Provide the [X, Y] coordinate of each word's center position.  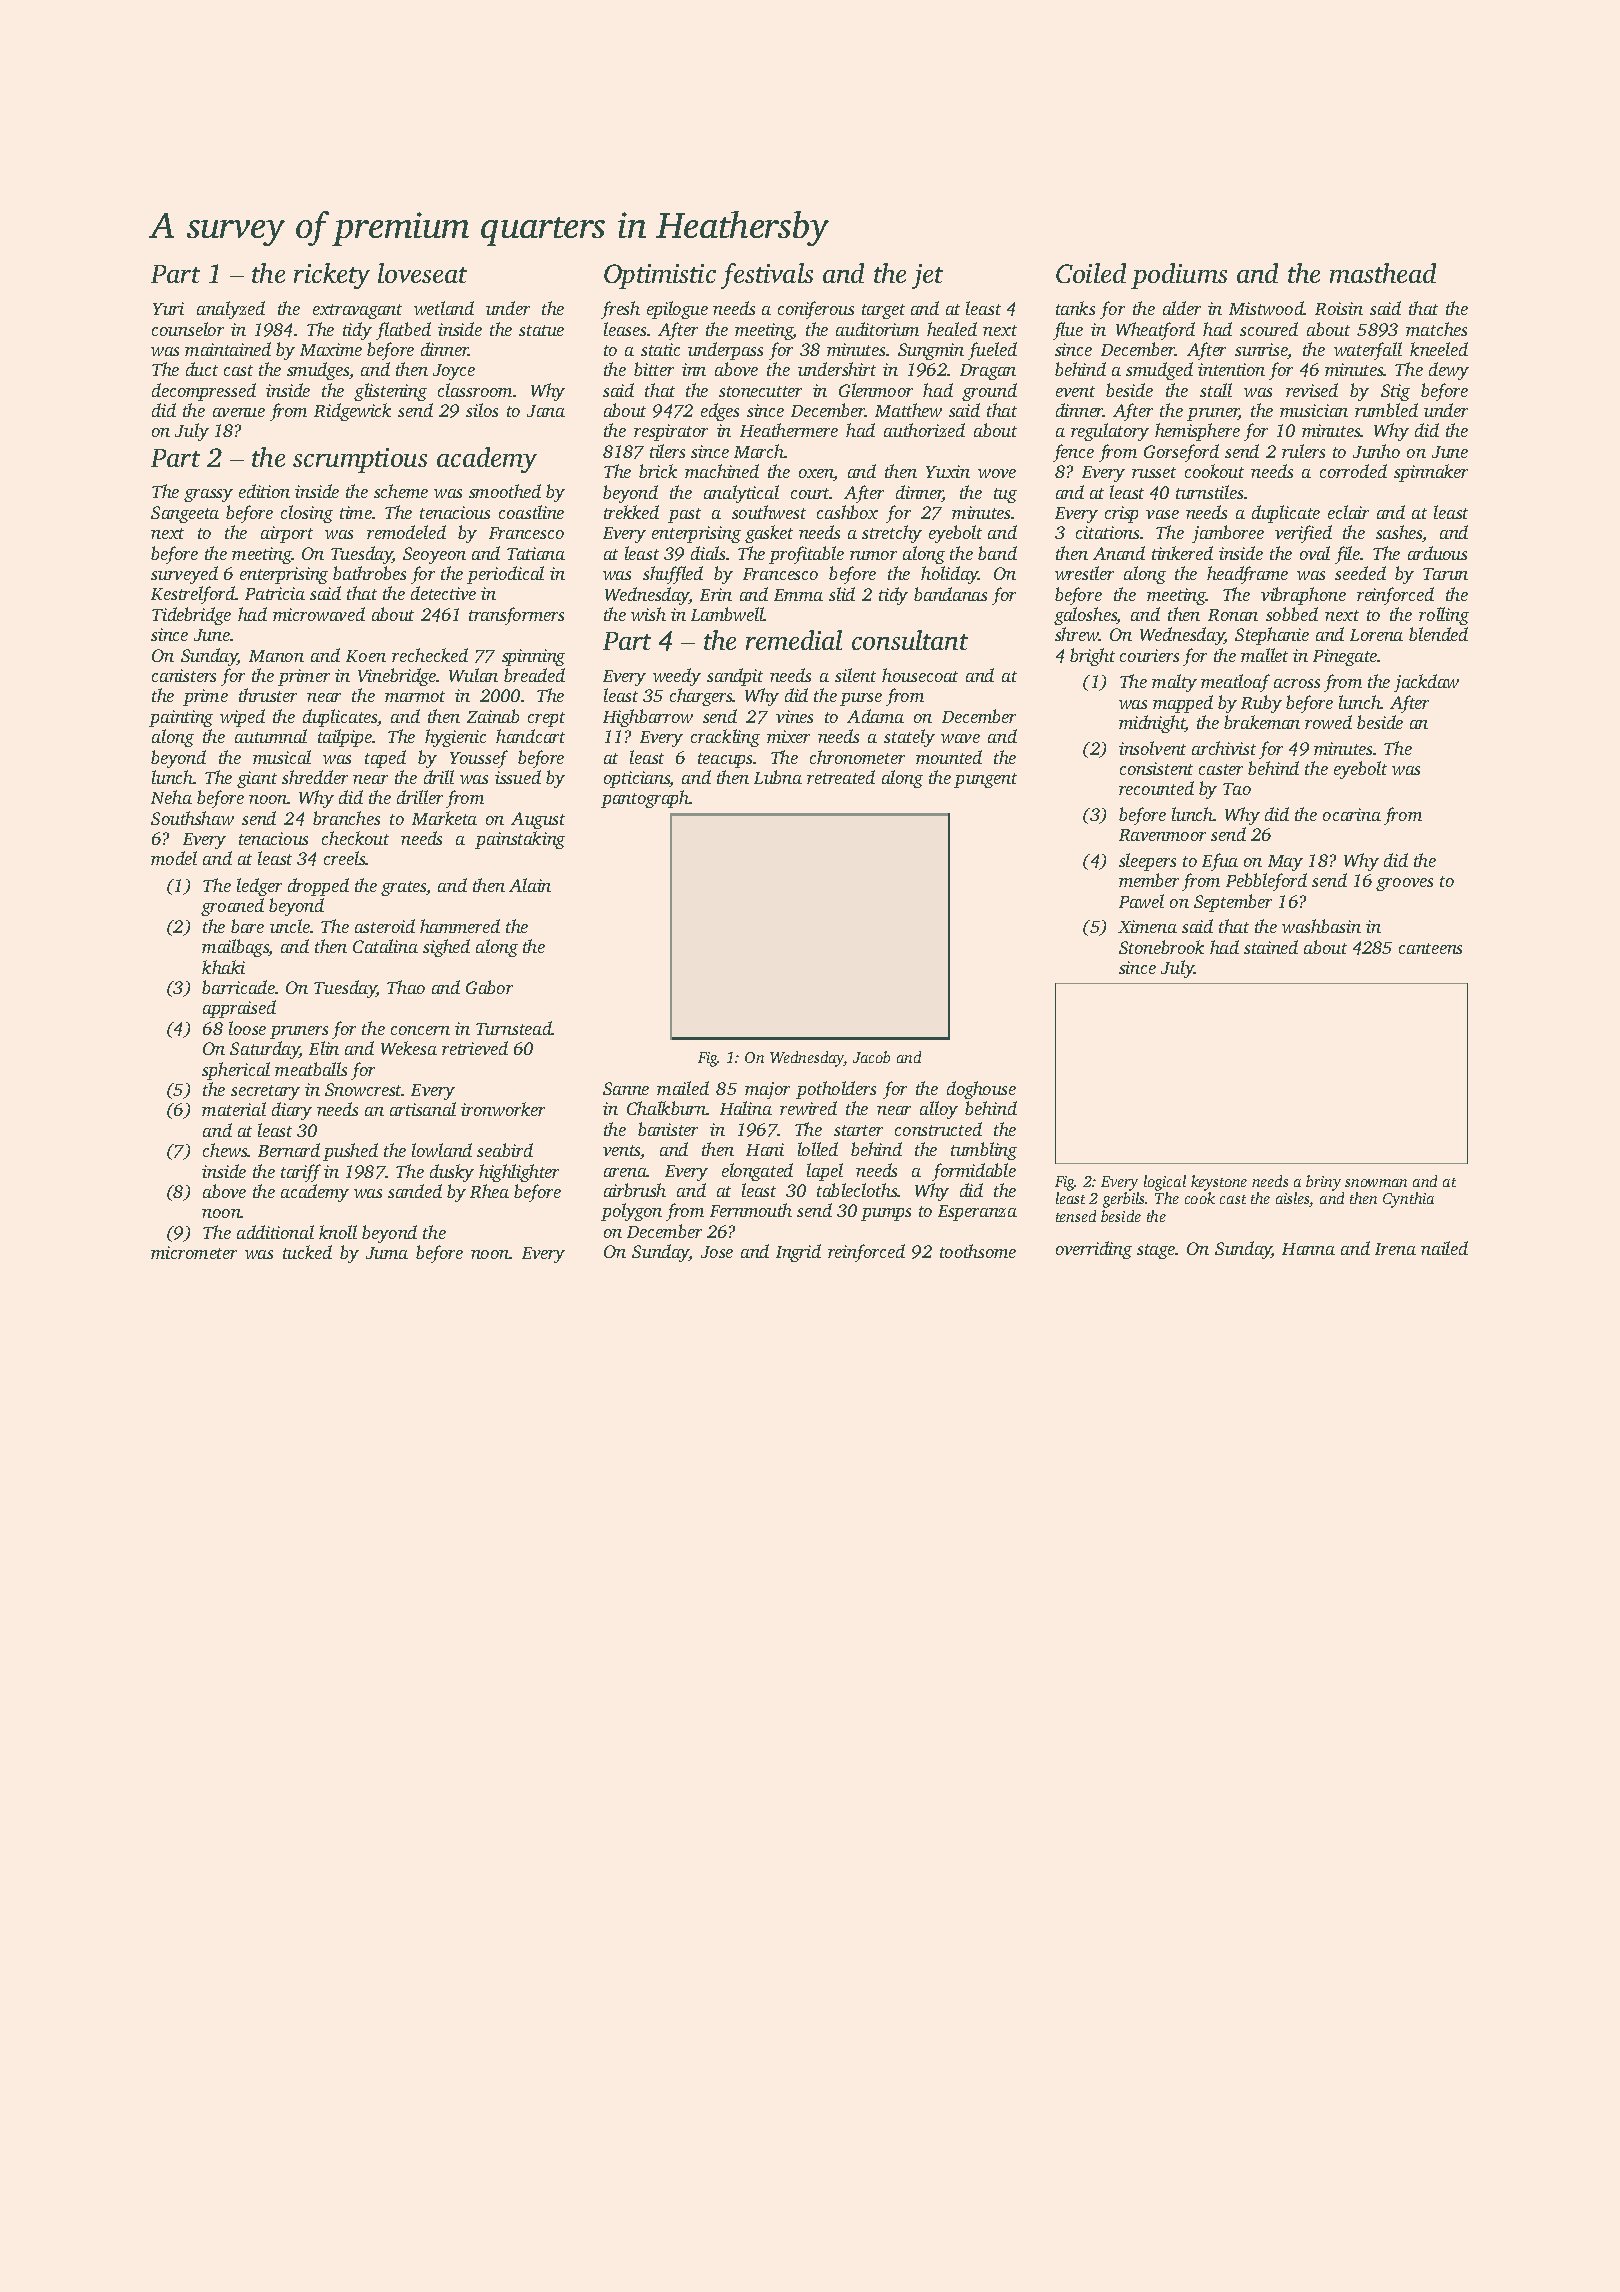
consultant [910, 640]
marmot [415, 696]
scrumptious [360, 460]
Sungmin [931, 351]
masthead [1383, 273]
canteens [1430, 948]
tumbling [984, 1151]
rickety [332, 276]
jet [927, 276]
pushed [350, 1152]
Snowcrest [363, 1089]
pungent [985, 780]
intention [1231, 369]
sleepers [1147, 862]
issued [518, 777]
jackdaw [1426, 683]
